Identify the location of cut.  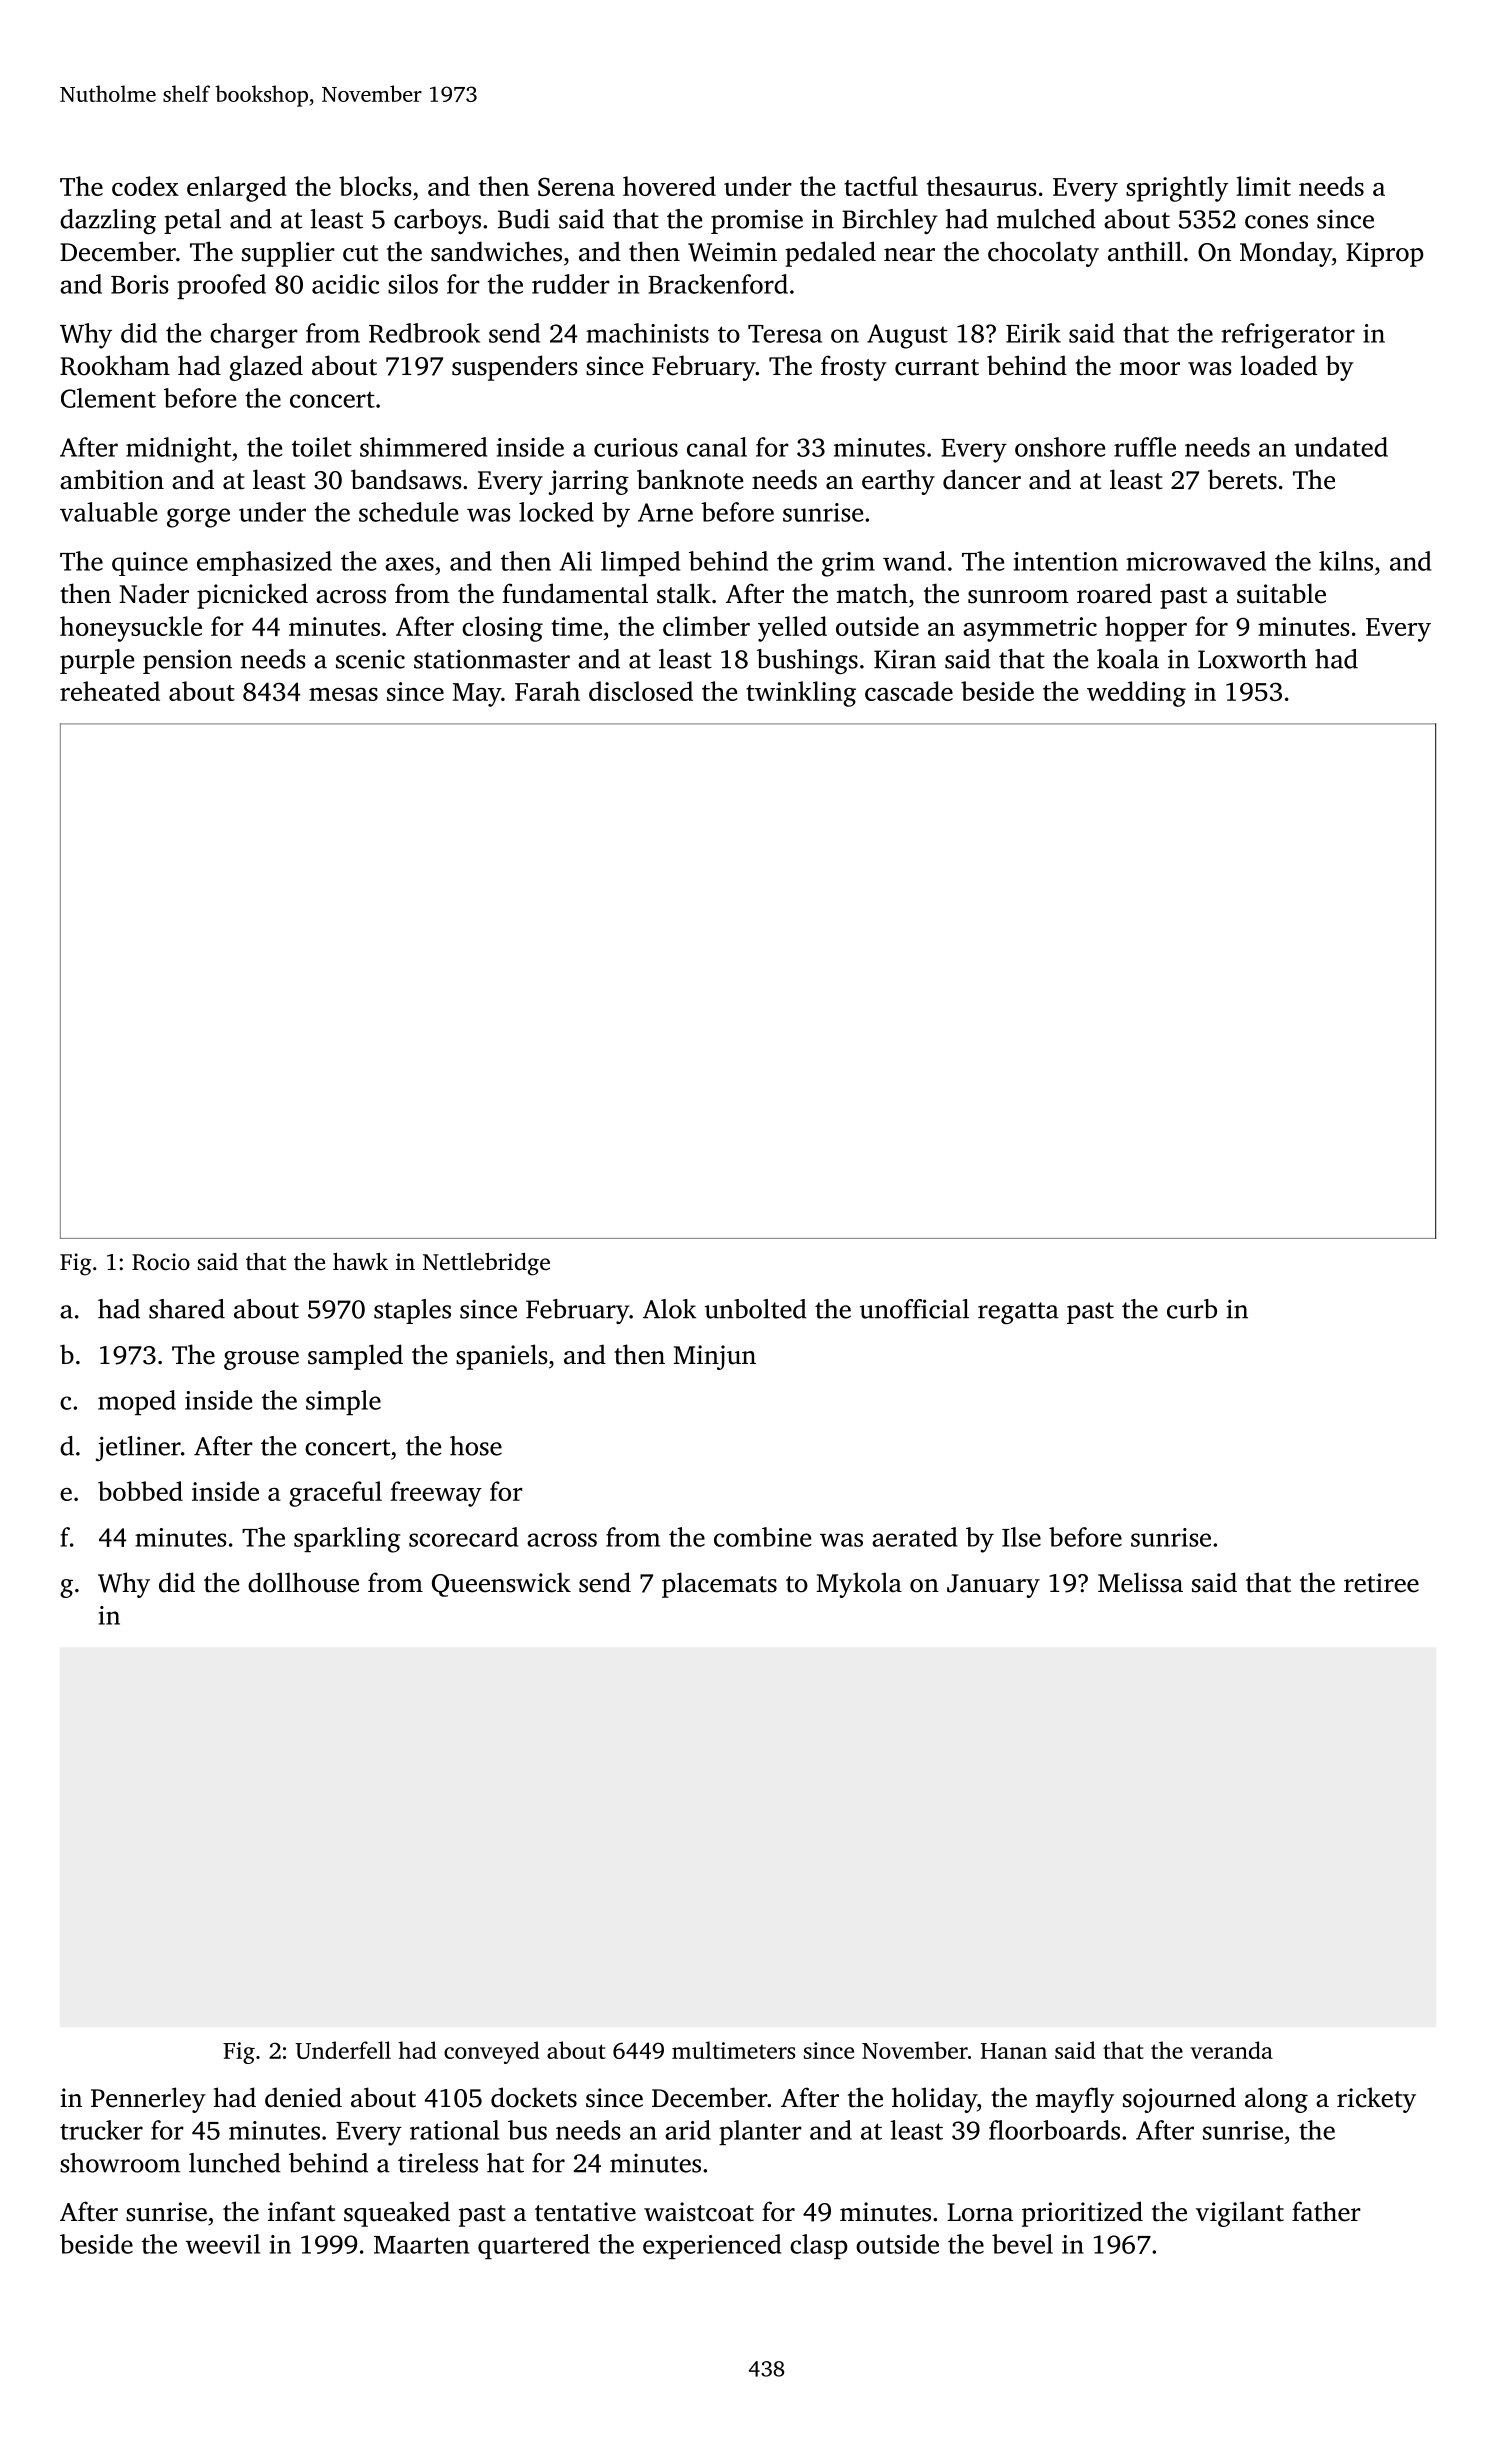
(360, 253).
